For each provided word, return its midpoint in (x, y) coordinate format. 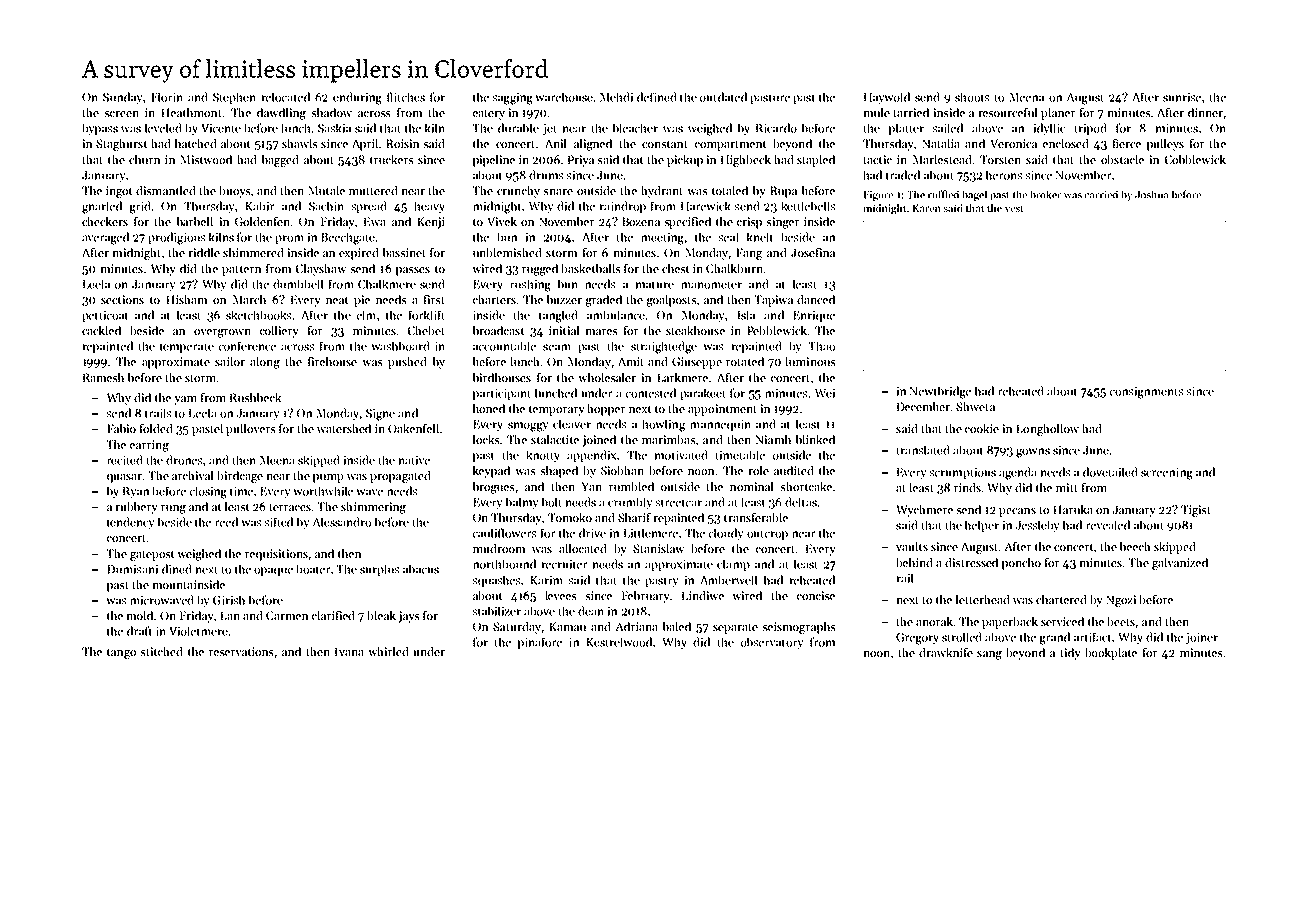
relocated (286, 97)
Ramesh (103, 377)
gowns (1033, 453)
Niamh (773, 439)
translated (922, 450)
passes (413, 271)
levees (561, 595)
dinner (1205, 112)
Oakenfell (413, 428)
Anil (555, 143)
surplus (380, 570)
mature (655, 285)
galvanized (1180, 564)
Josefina (813, 252)
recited (124, 460)
